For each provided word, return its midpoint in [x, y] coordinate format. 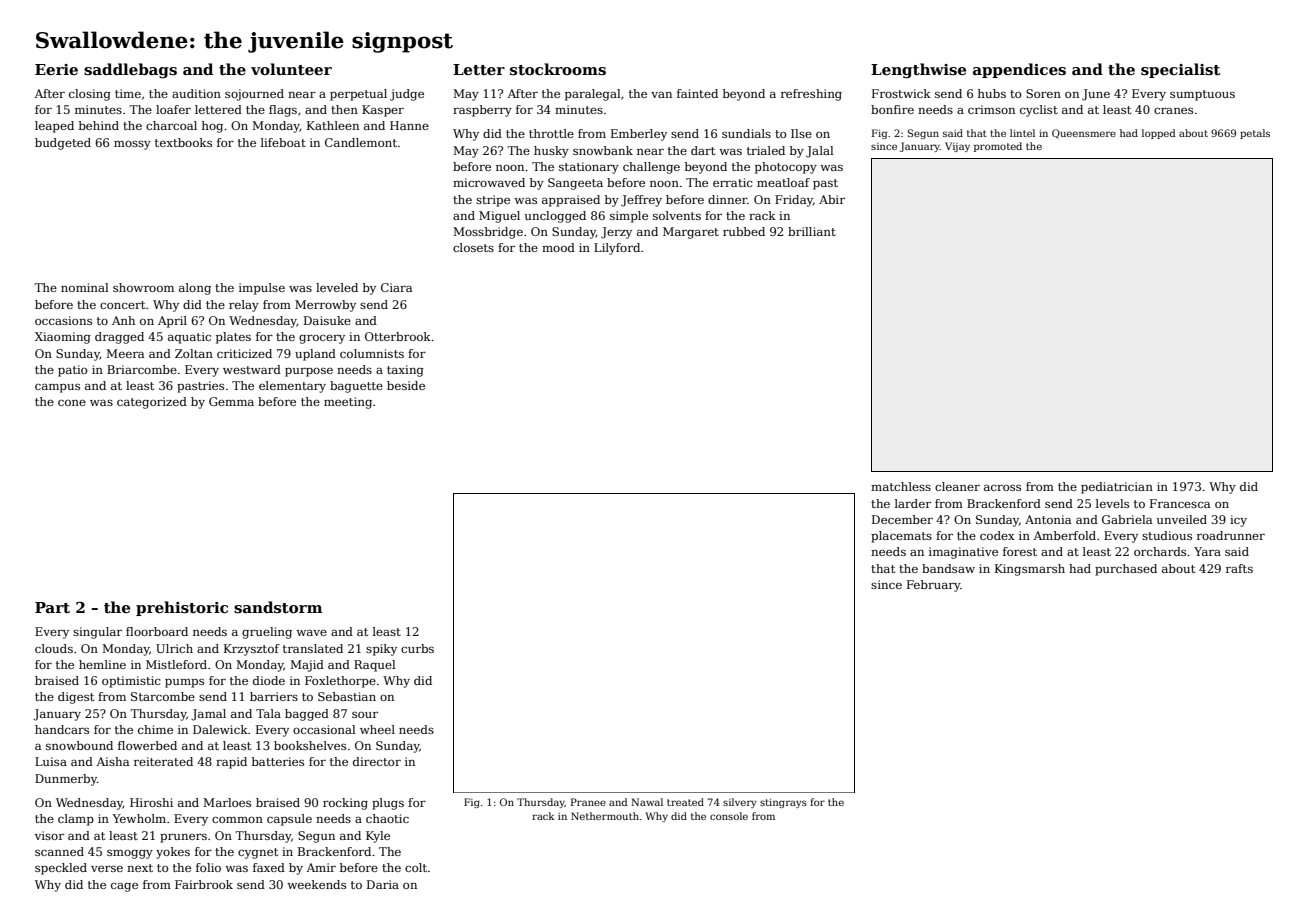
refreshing [811, 95]
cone [72, 402]
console [729, 816]
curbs [417, 648]
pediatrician [1117, 488]
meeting [348, 403]
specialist [1180, 70]
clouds [54, 648]
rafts [1239, 568]
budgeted [63, 144]
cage [124, 887]
